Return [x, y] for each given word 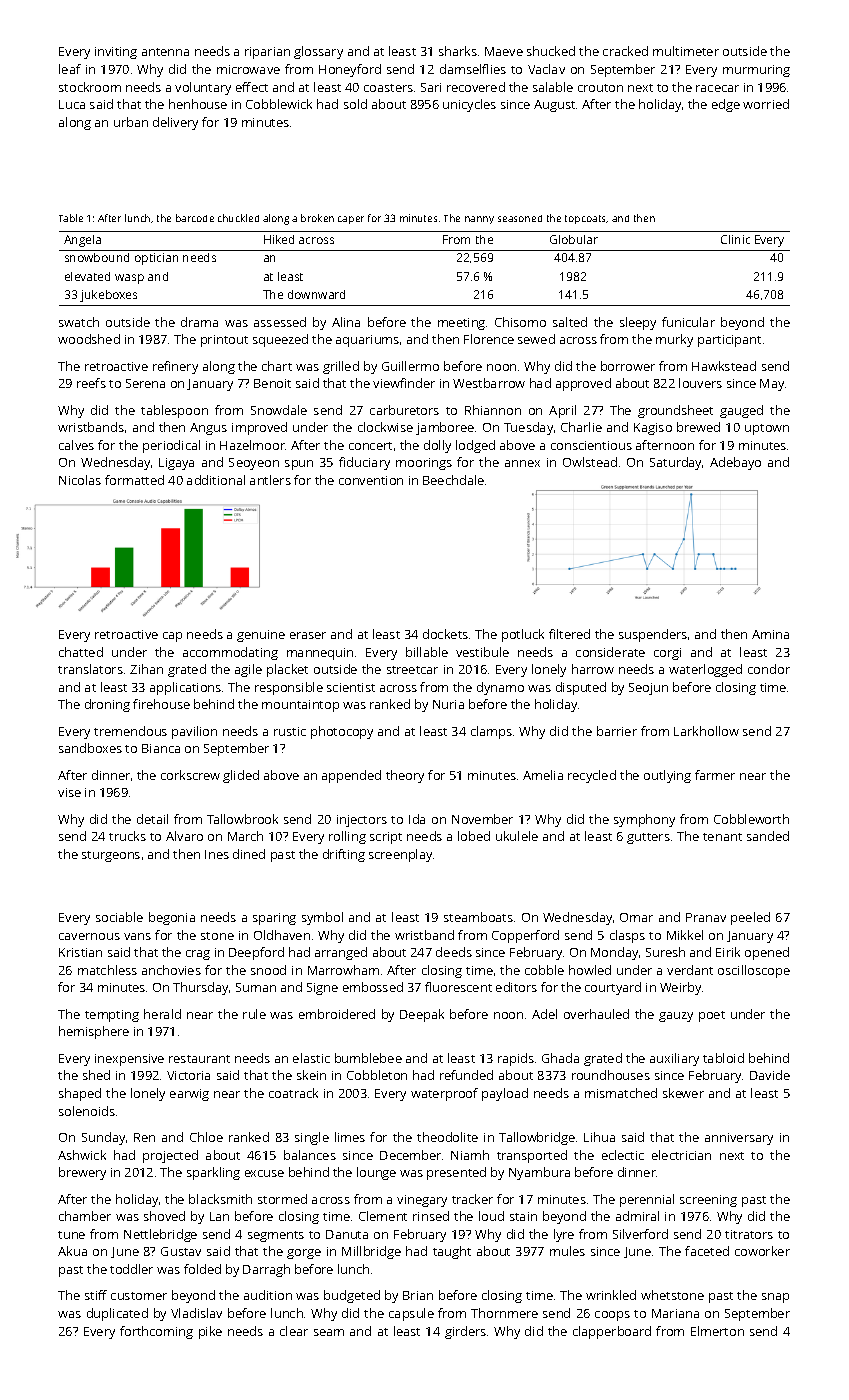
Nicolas [80, 480]
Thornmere [504, 1313]
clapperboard [612, 1332]
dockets [445, 634]
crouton [600, 88]
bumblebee [368, 1058]
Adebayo [735, 463]
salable [553, 87]
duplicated [117, 1314]
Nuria [448, 704]
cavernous [89, 936]
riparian [267, 53]
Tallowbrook [242, 819]
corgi [667, 654]
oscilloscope [754, 971]
